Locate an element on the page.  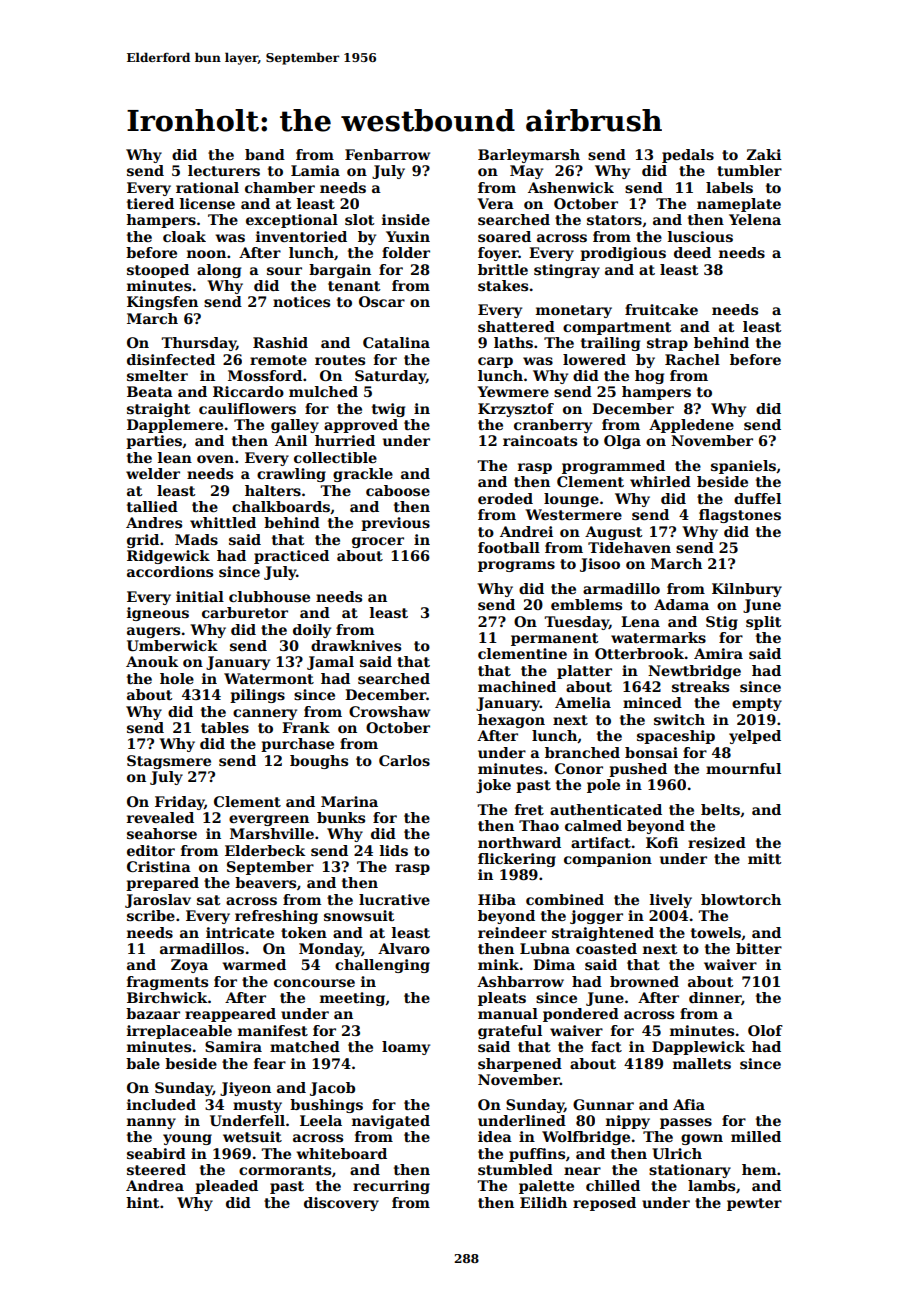
machined is located at coordinates (517, 686).
